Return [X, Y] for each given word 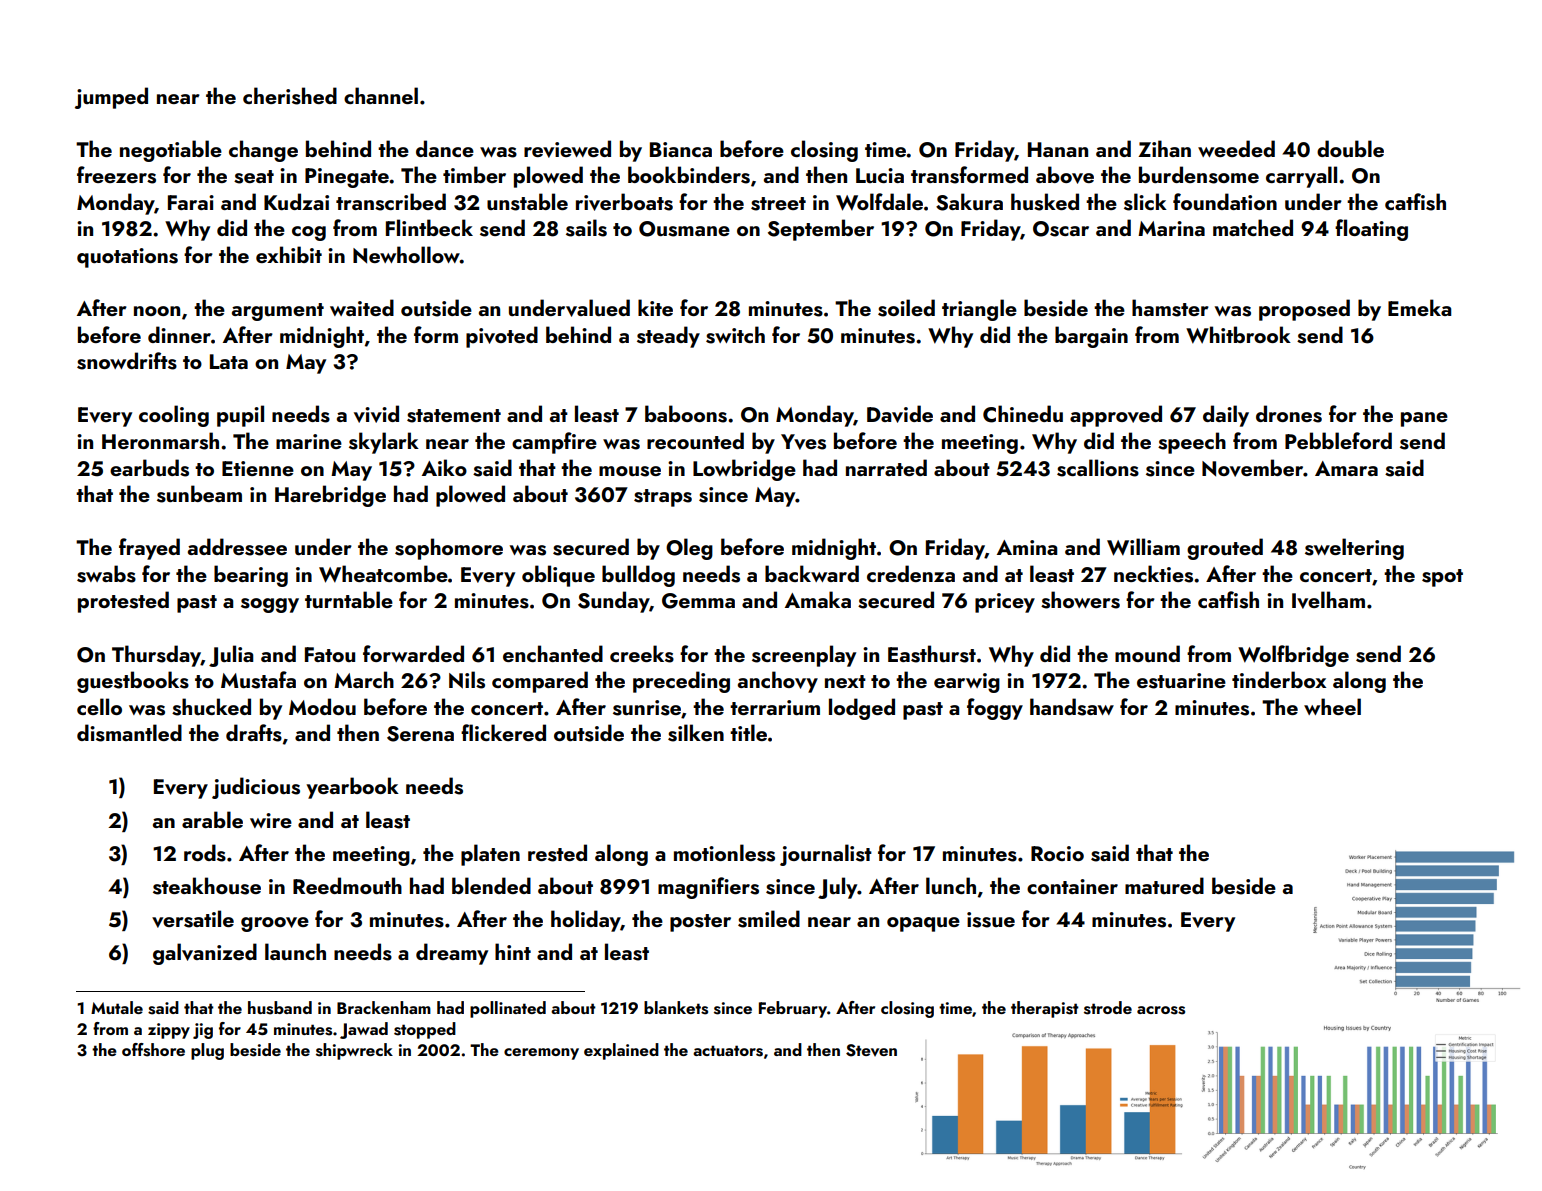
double [1350, 148]
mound [1147, 653]
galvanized [205, 954]
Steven [871, 1050]
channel [381, 95]
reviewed [567, 149]
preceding [681, 682]
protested [123, 602]
